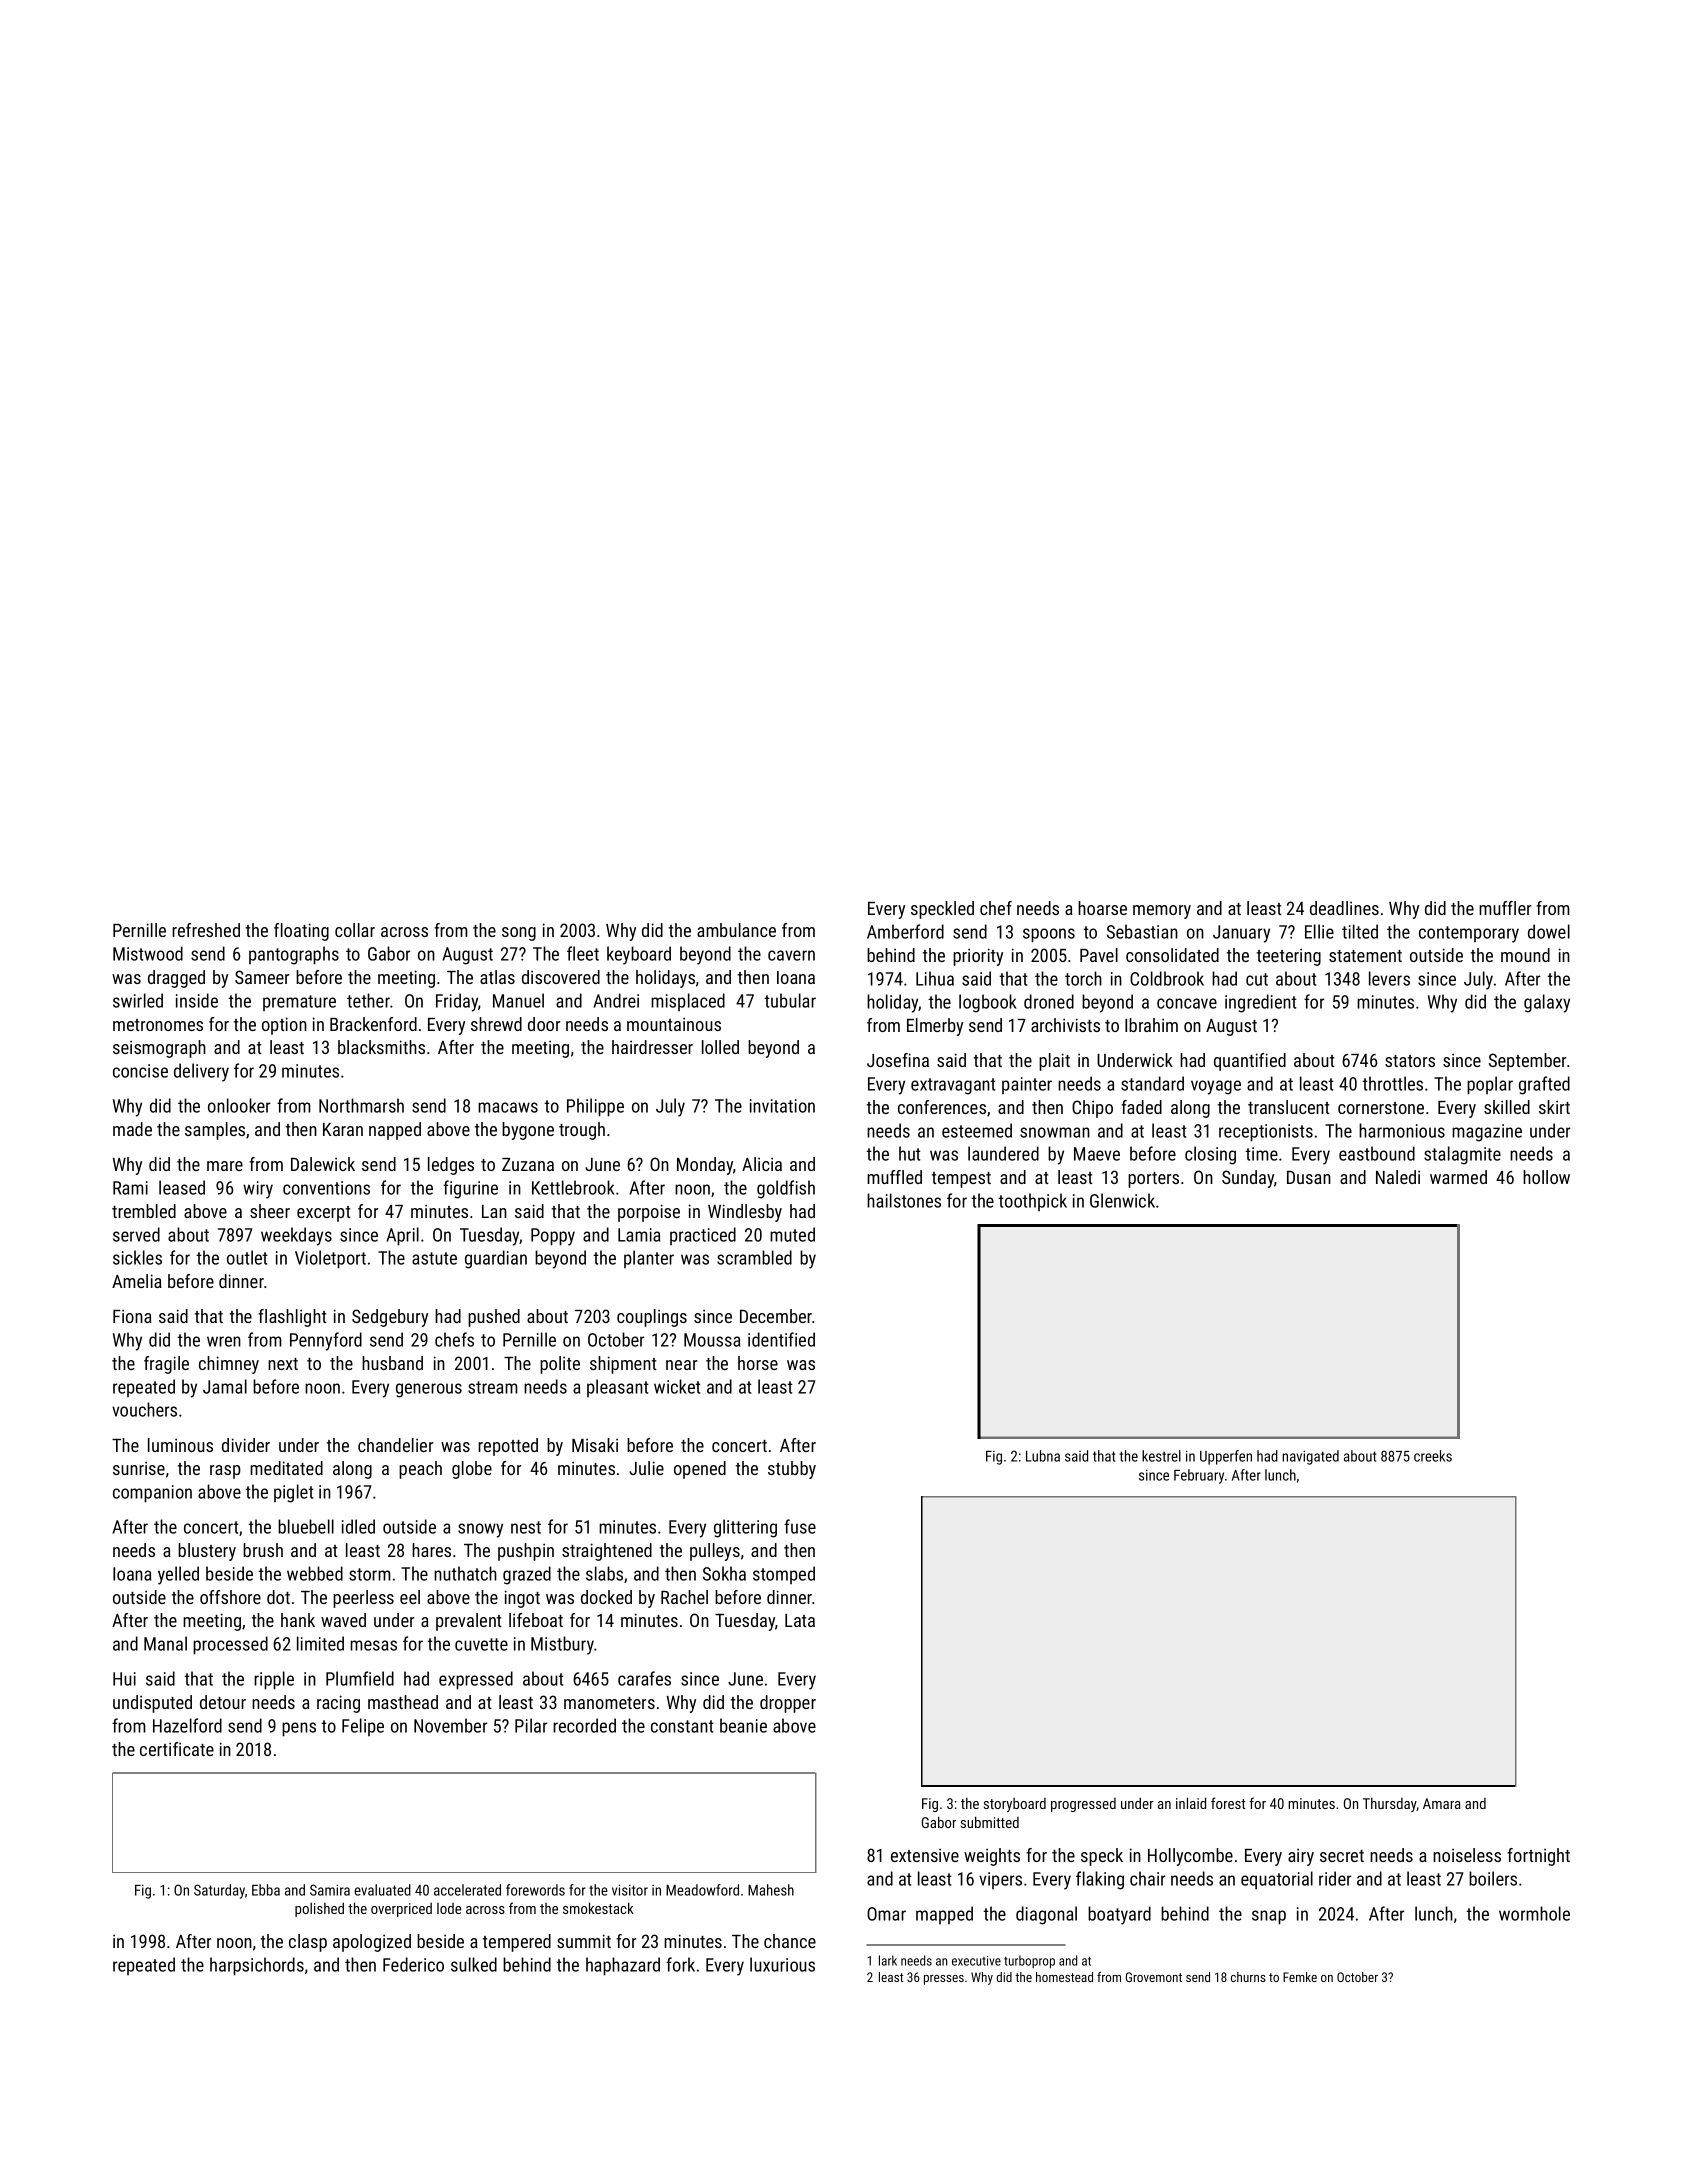 Image resolution: width=1683 pixels, height=2178 pixels. What do you see at coordinates (206, 930) in the document?
I see `refreshed` at bounding box center [206, 930].
